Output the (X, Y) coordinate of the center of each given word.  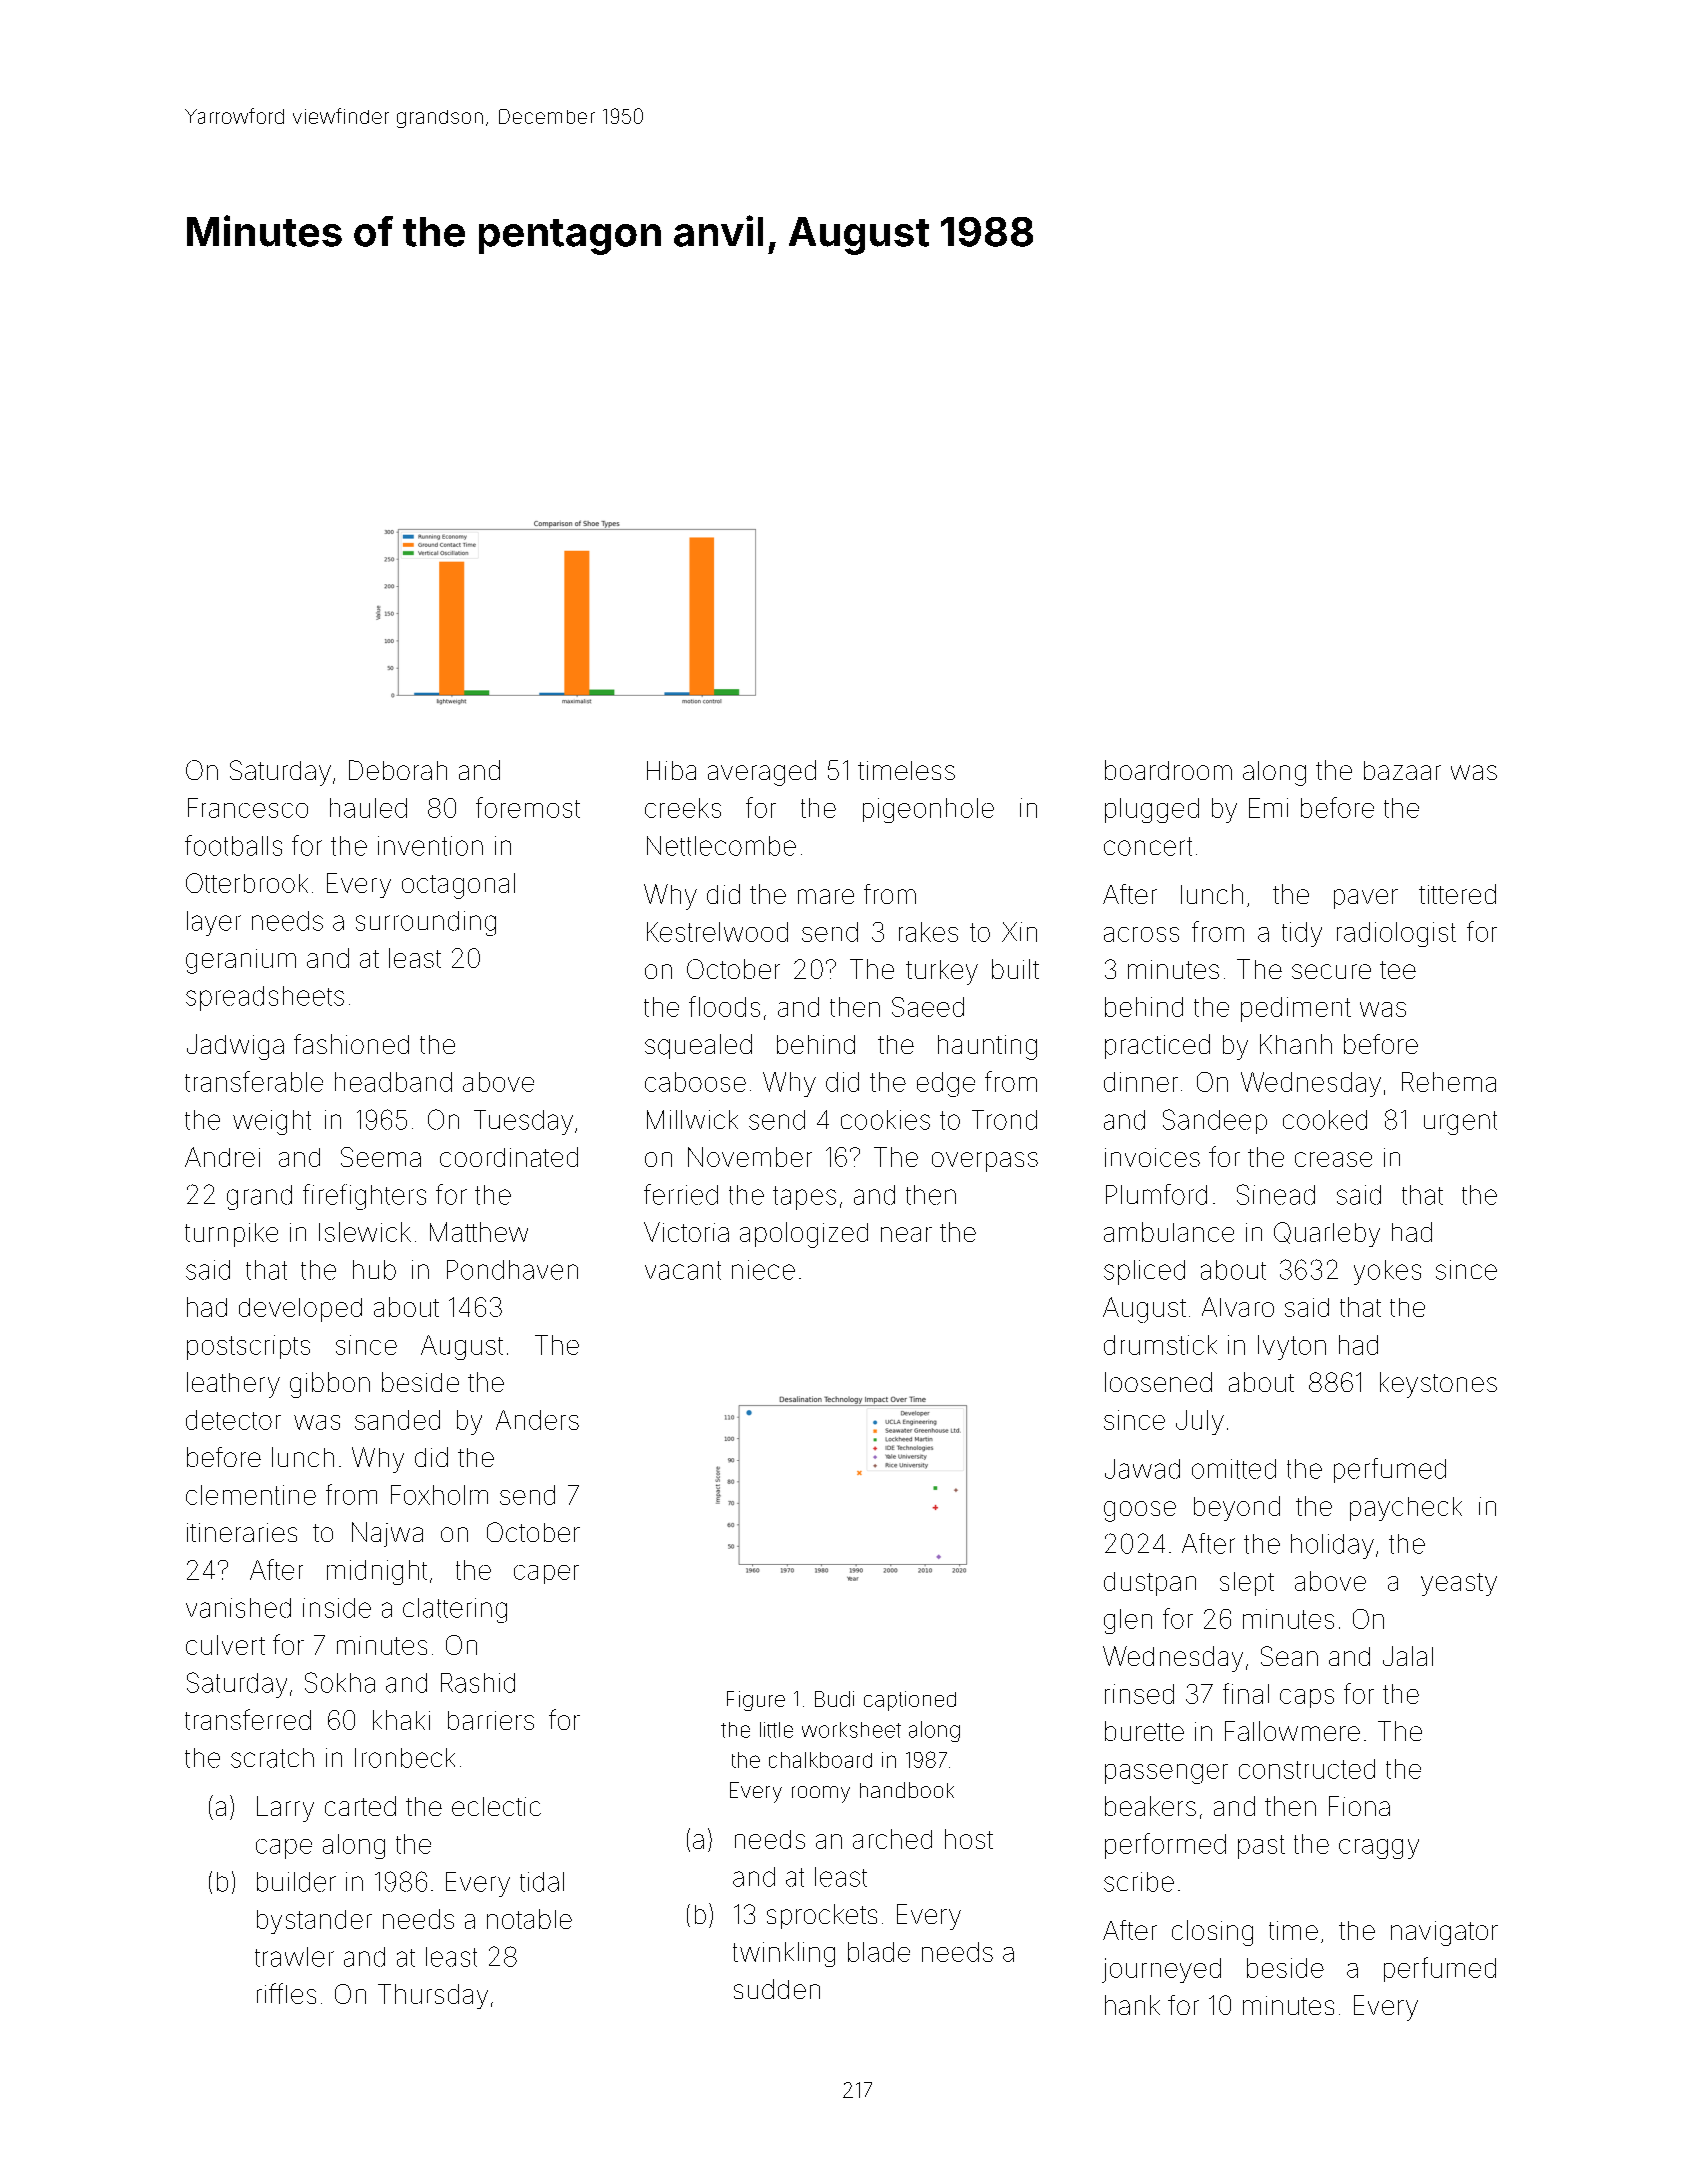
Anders (537, 1420)
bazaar (1402, 770)
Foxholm (439, 1495)
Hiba (671, 770)
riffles (286, 1993)
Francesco (248, 808)
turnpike (231, 1235)
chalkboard (820, 1760)
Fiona (1359, 1806)
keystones (1438, 1385)
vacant (683, 1270)
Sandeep (1215, 1121)
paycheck (1406, 1509)
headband (393, 1082)
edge (946, 1084)
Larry (285, 1809)
